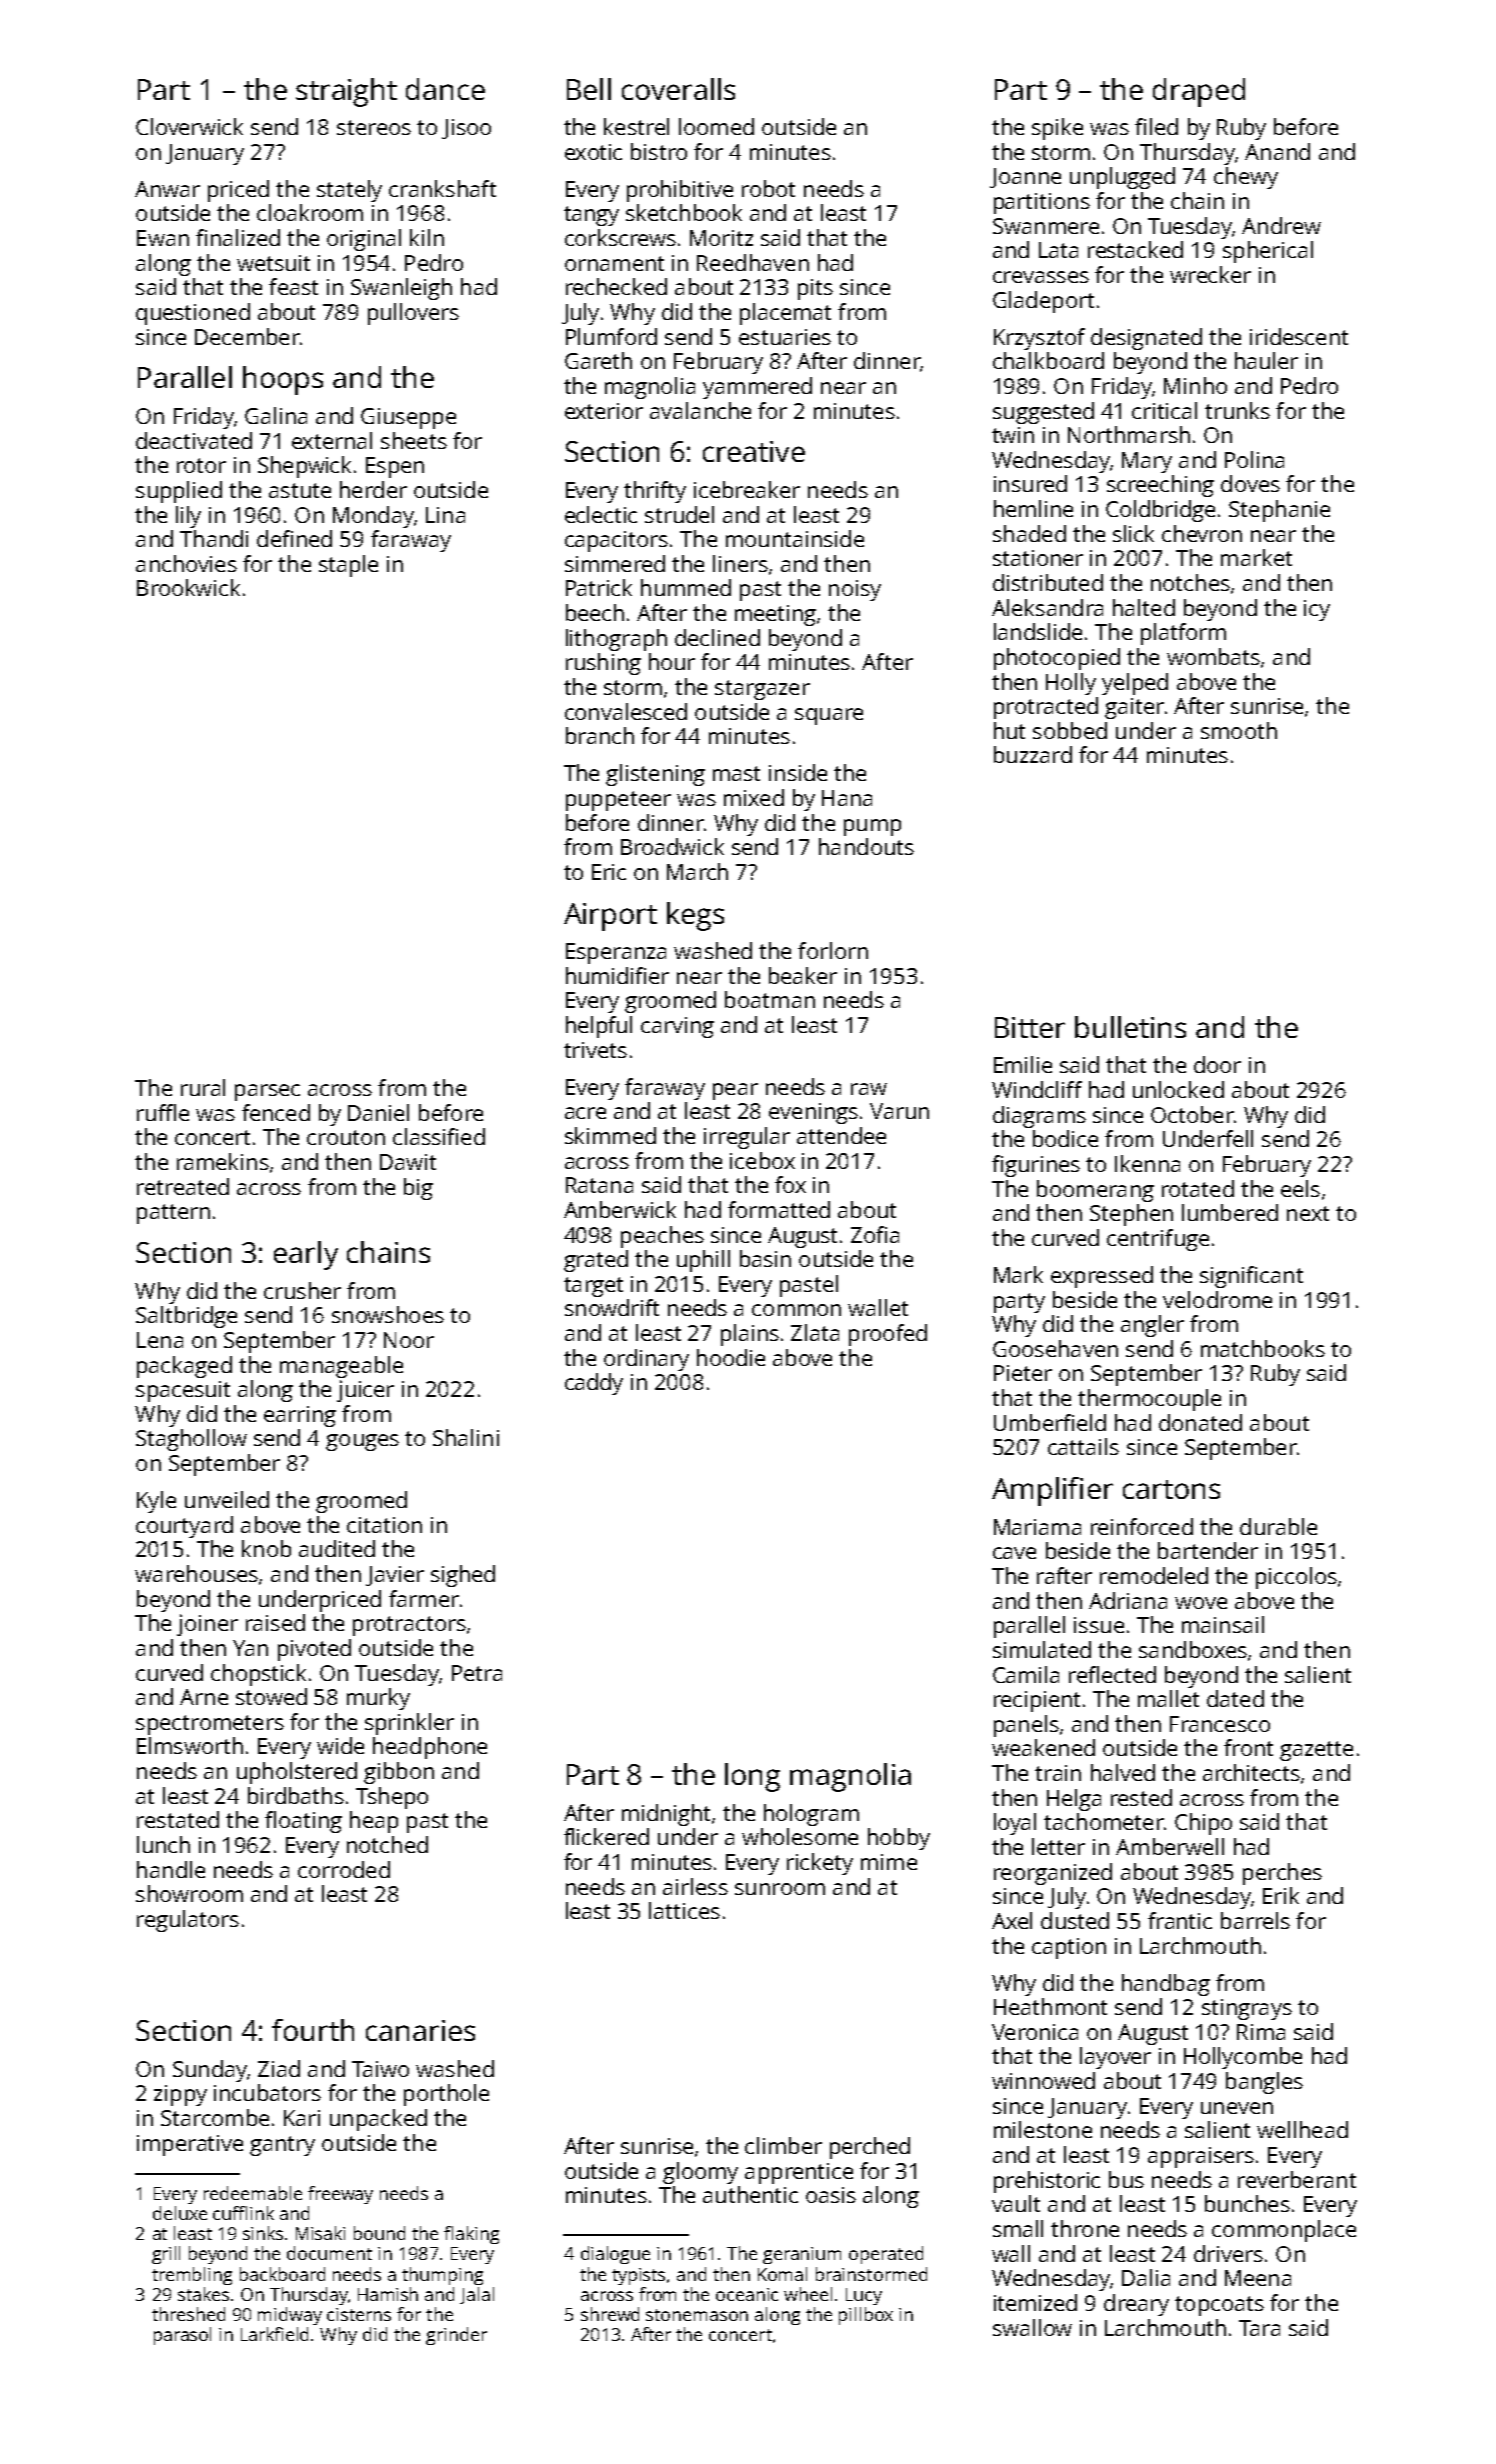 This document has height=2464, width=1496. Describe the element at coordinates (362, 1442) in the document. I see `gouges` at that location.
